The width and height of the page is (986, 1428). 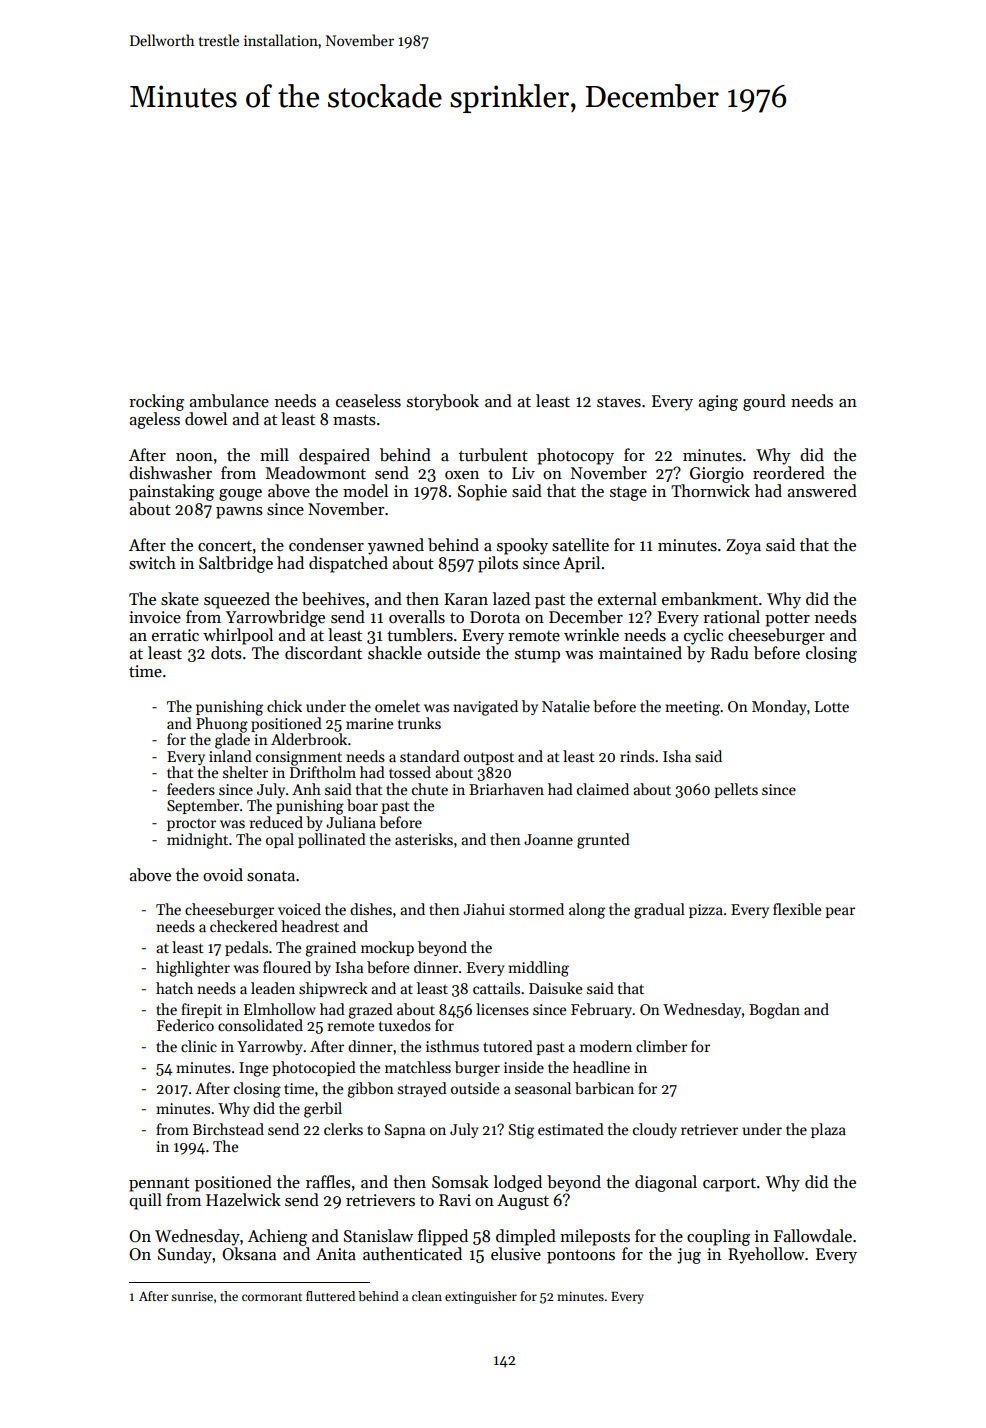 What do you see at coordinates (832, 706) in the page?
I see `Lotte` at bounding box center [832, 706].
